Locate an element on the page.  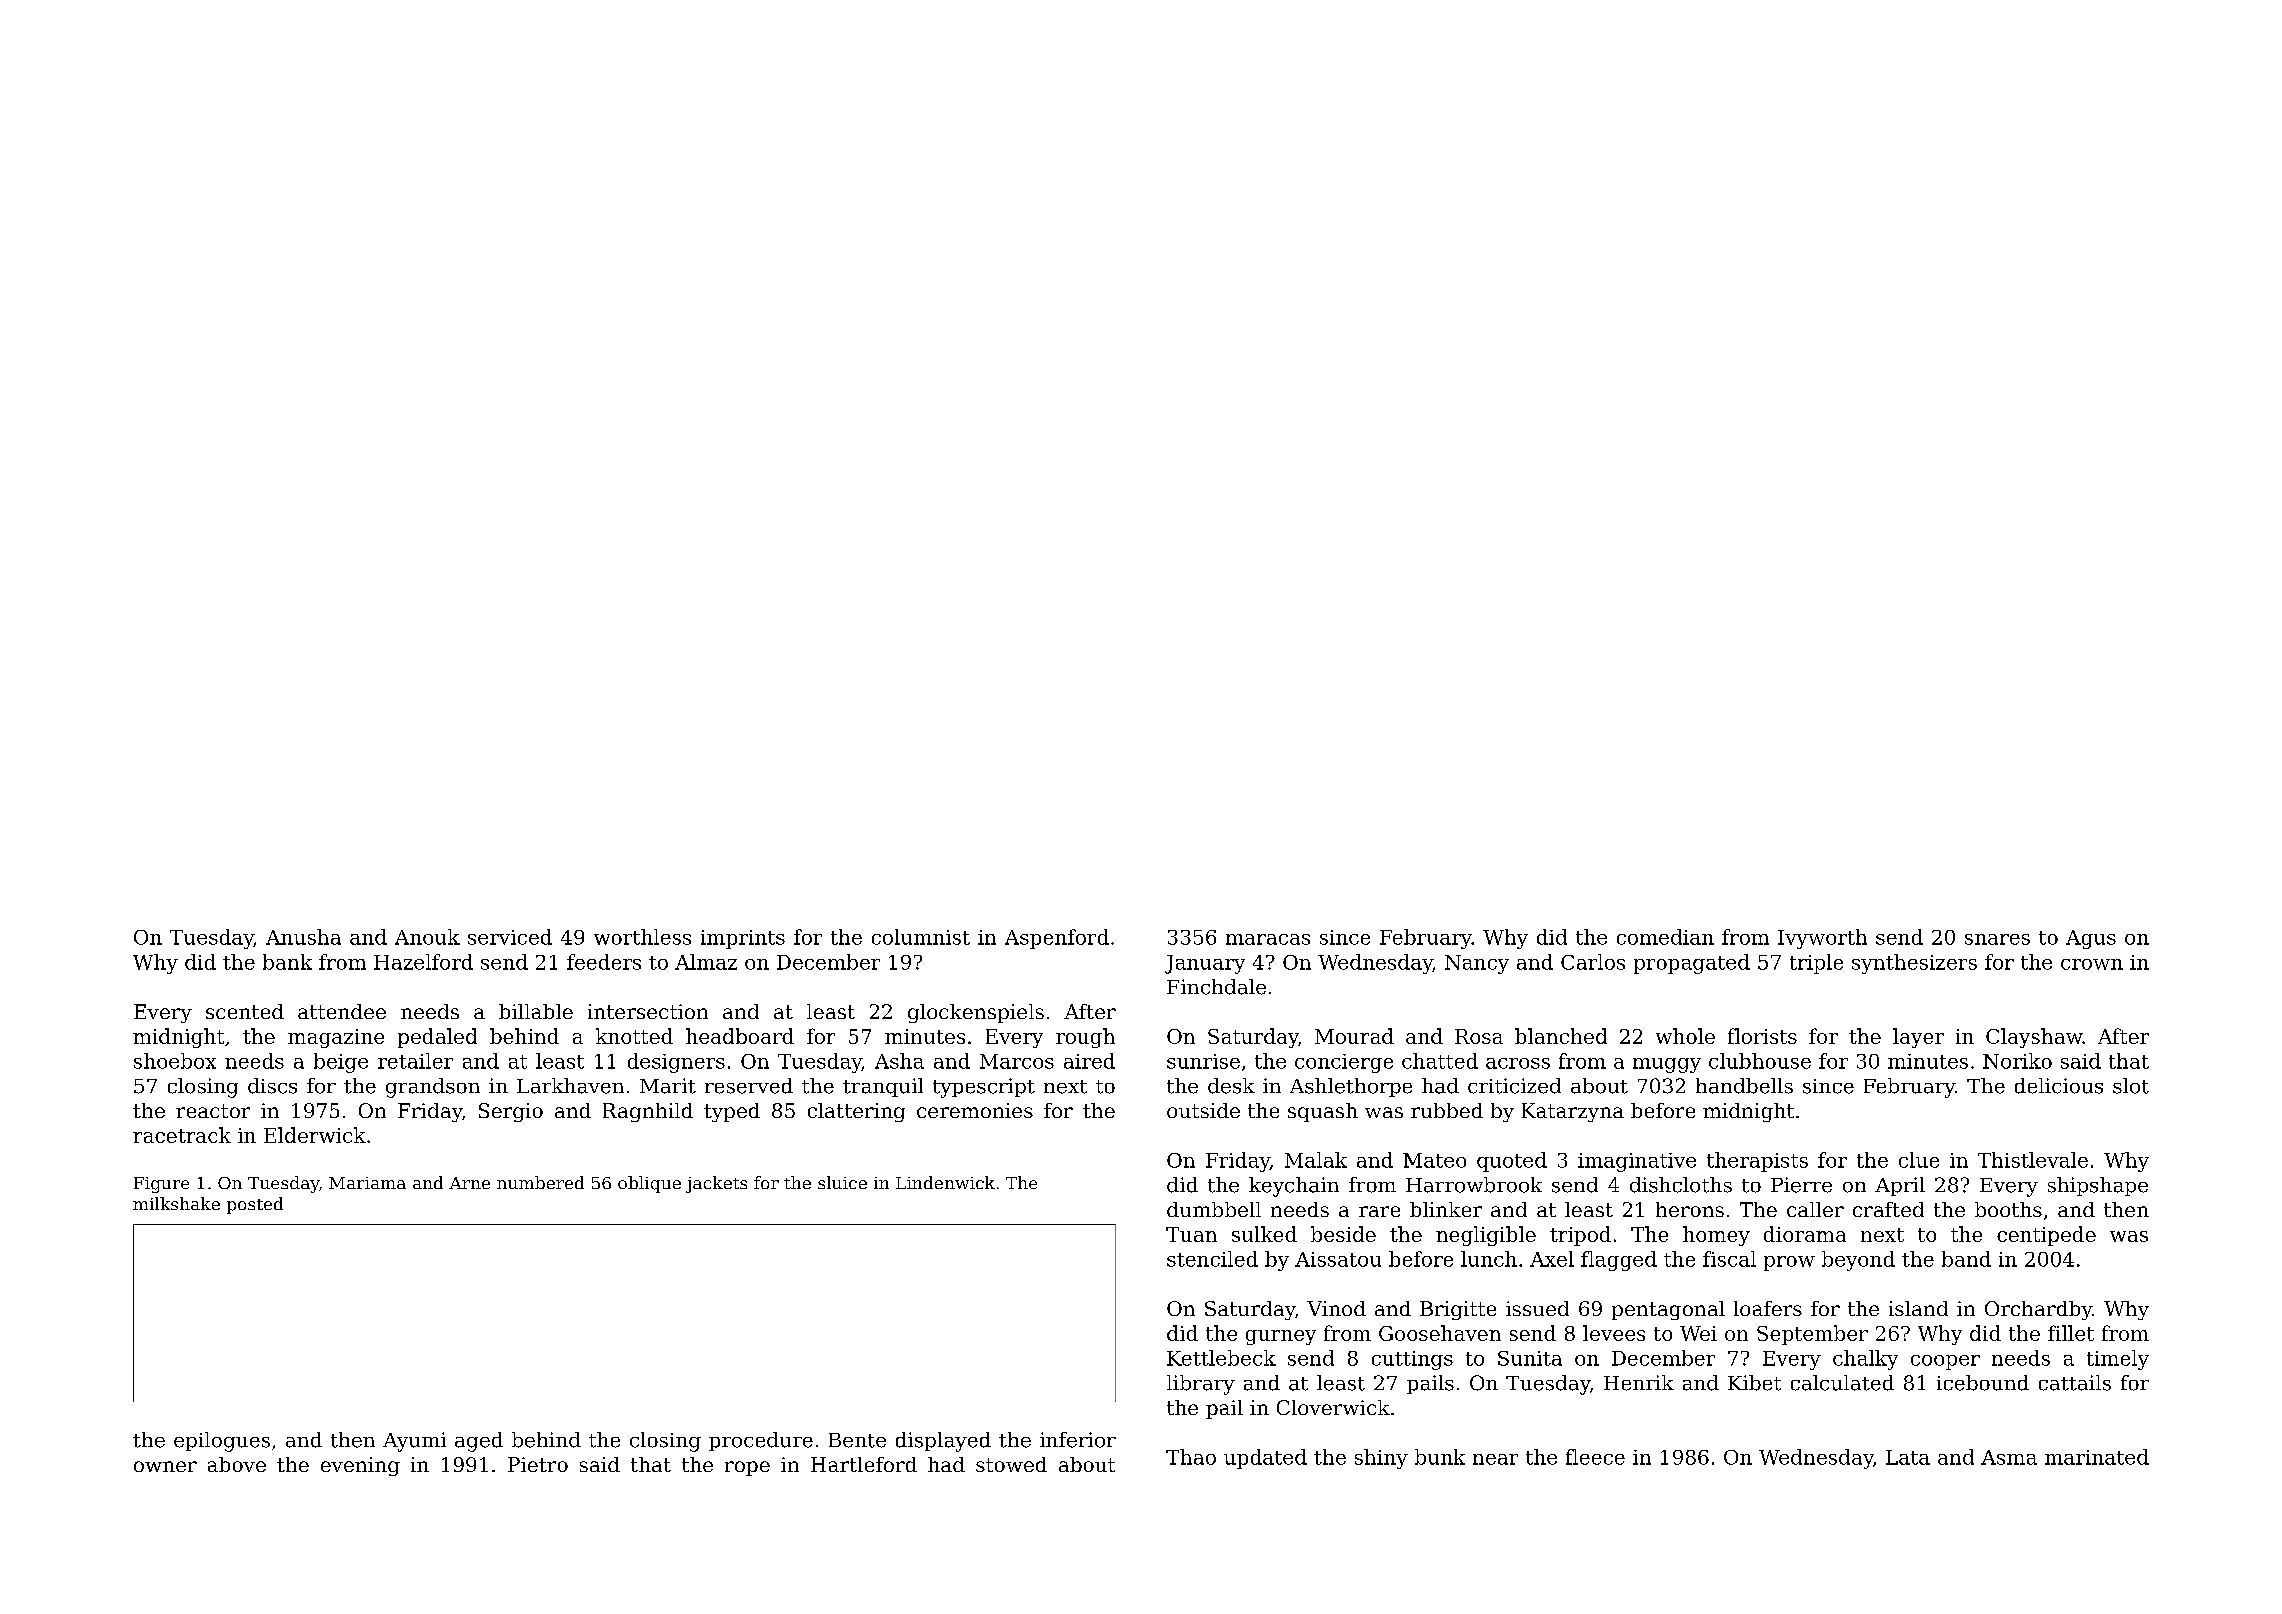
comedian is located at coordinates (1665, 937).
